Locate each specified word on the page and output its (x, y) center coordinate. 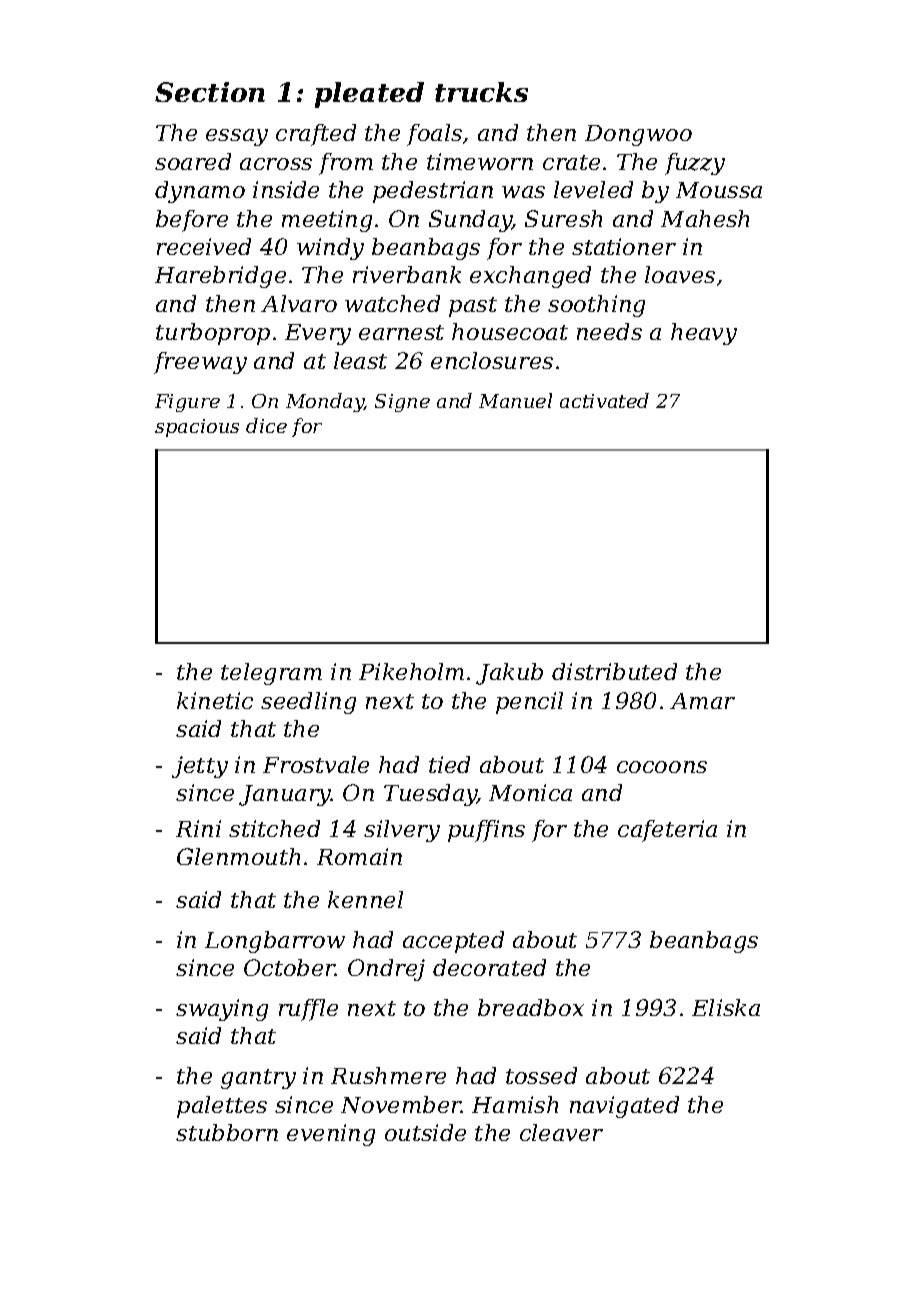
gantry (258, 1079)
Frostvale (316, 764)
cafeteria (667, 831)
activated (604, 400)
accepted (453, 942)
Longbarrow (275, 942)
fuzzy (695, 164)
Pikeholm (411, 671)
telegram (271, 674)
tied (449, 764)
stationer (624, 246)
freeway (200, 363)
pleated (369, 95)
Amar (702, 701)
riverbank (407, 274)
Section (210, 92)
